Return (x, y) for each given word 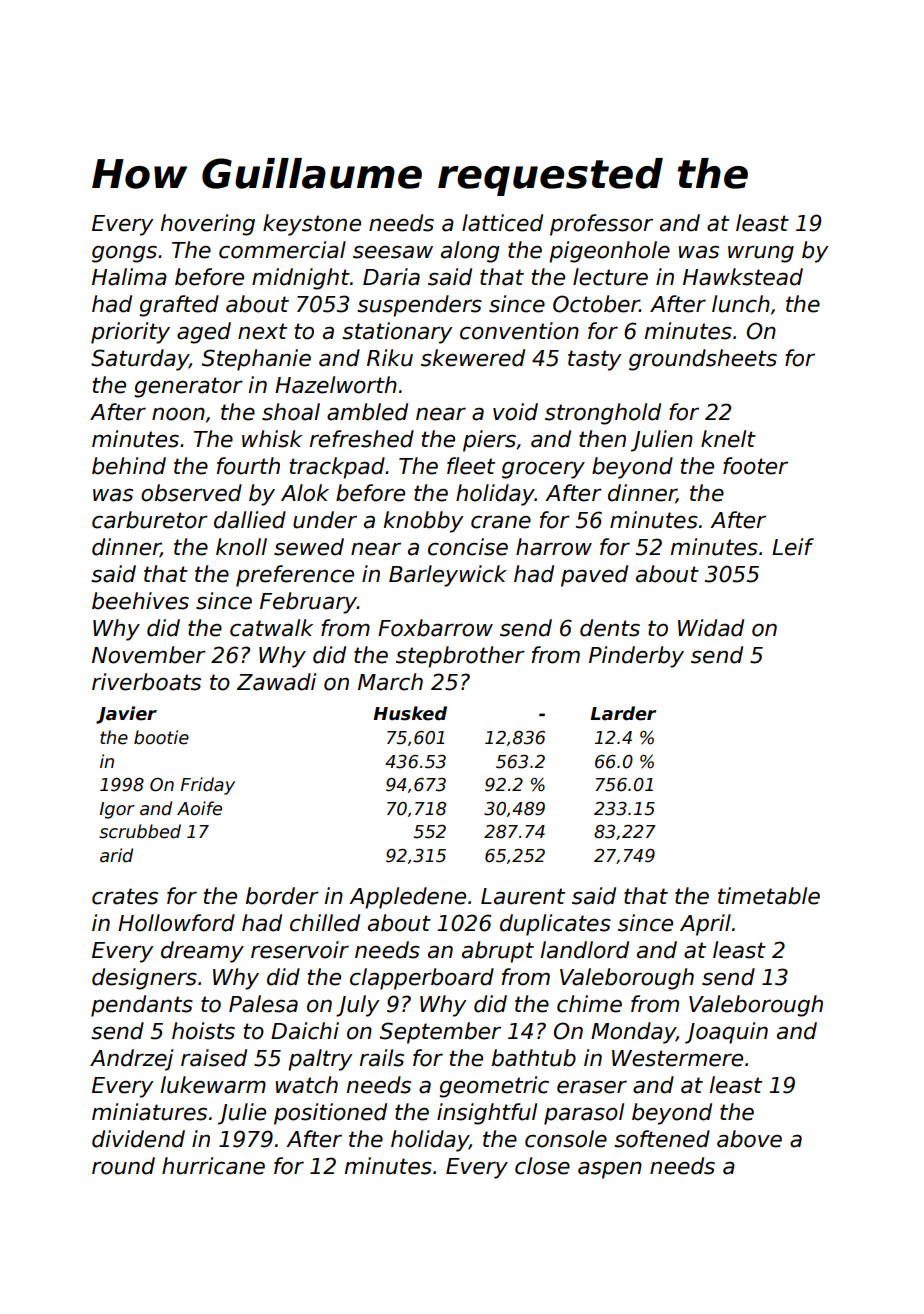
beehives (140, 601)
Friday (208, 786)
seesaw (393, 252)
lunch (741, 304)
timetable (769, 896)
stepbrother (460, 657)
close (542, 1166)
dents (610, 628)
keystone (312, 225)
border (282, 896)
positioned (330, 1114)
